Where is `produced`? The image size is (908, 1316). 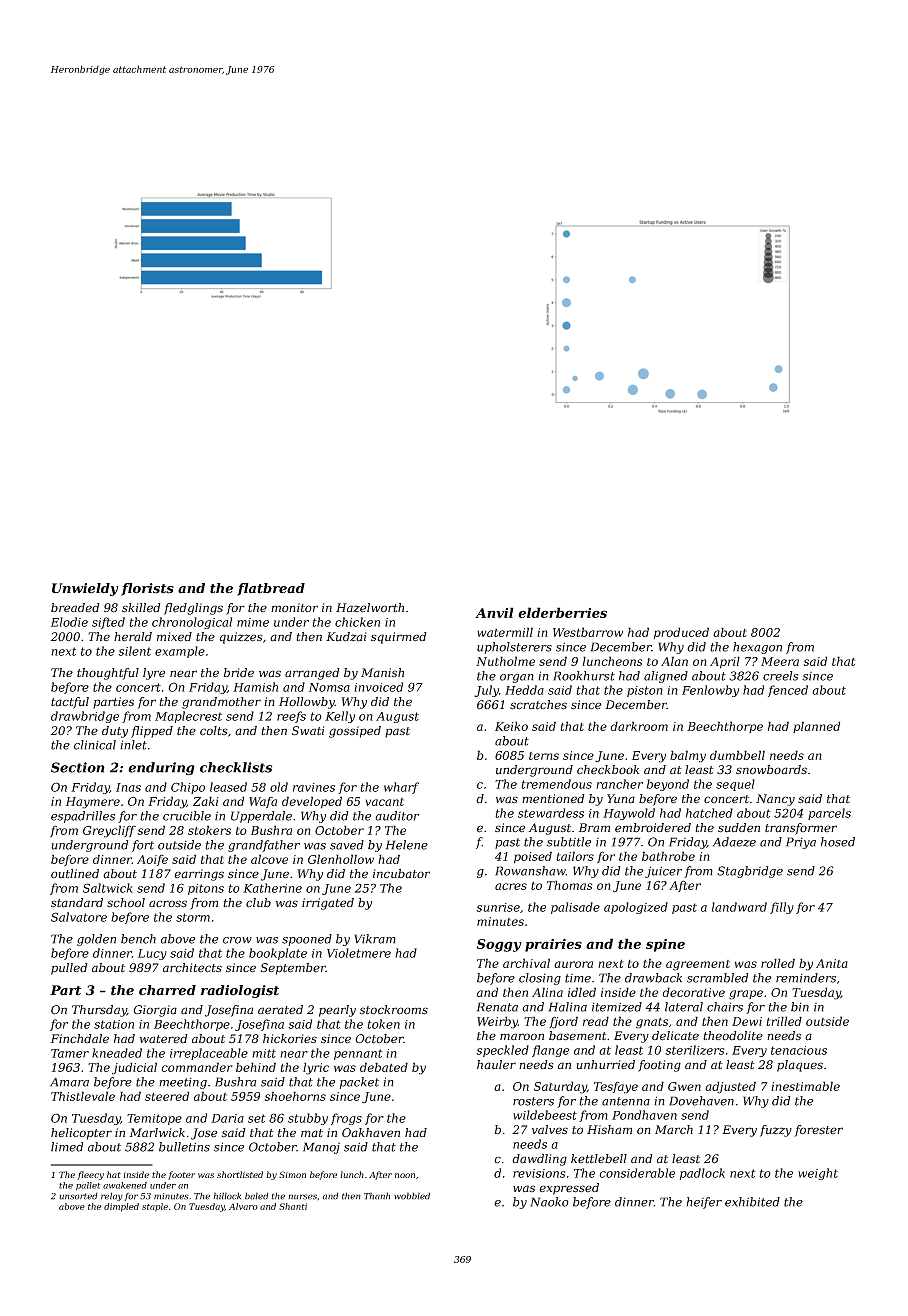 produced is located at coordinates (681, 633).
